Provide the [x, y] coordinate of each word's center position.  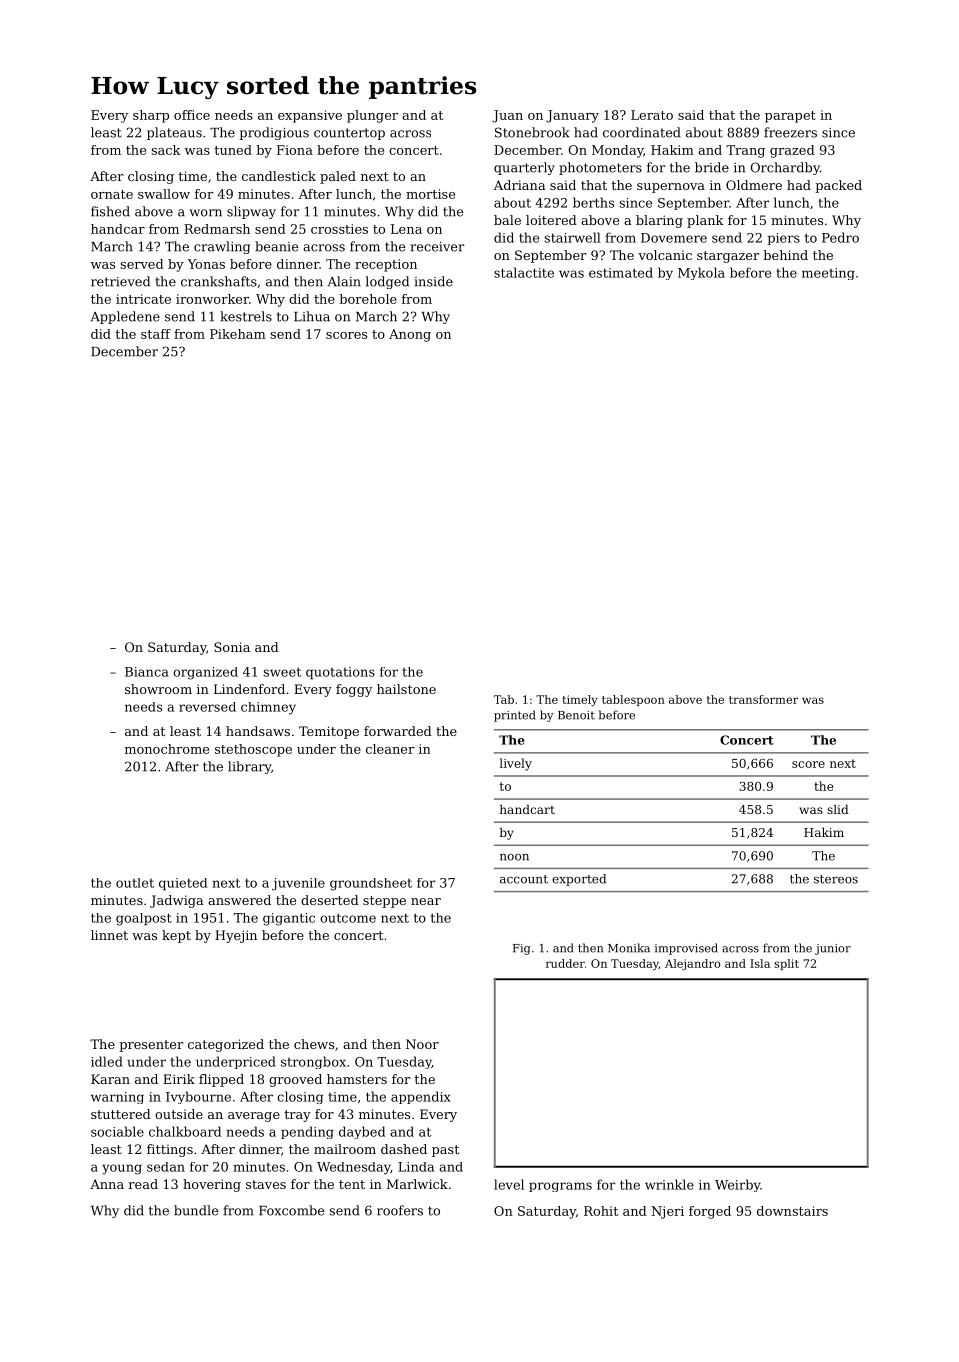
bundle [196, 1210]
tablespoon [633, 700]
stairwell [572, 237]
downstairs [792, 1211]
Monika [629, 948]
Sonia [232, 647]
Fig [522, 949]
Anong [410, 335]
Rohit [601, 1211]
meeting [828, 274]
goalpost [144, 919]
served [142, 264]
